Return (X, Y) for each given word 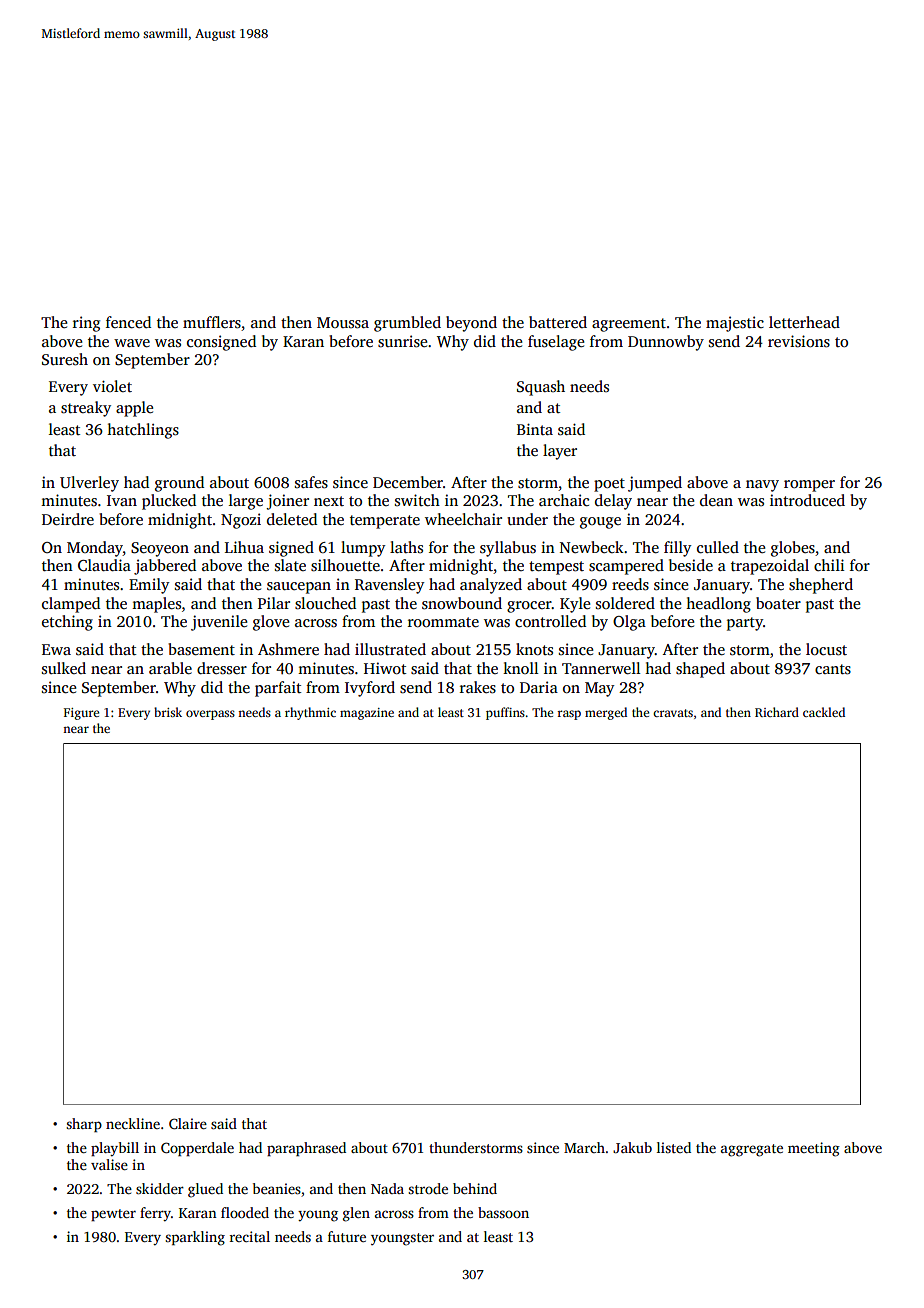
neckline (133, 1123)
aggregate (752, 1150)
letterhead (804, 322)
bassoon (503, 1212)
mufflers (212, 322)
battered (558, 322)
